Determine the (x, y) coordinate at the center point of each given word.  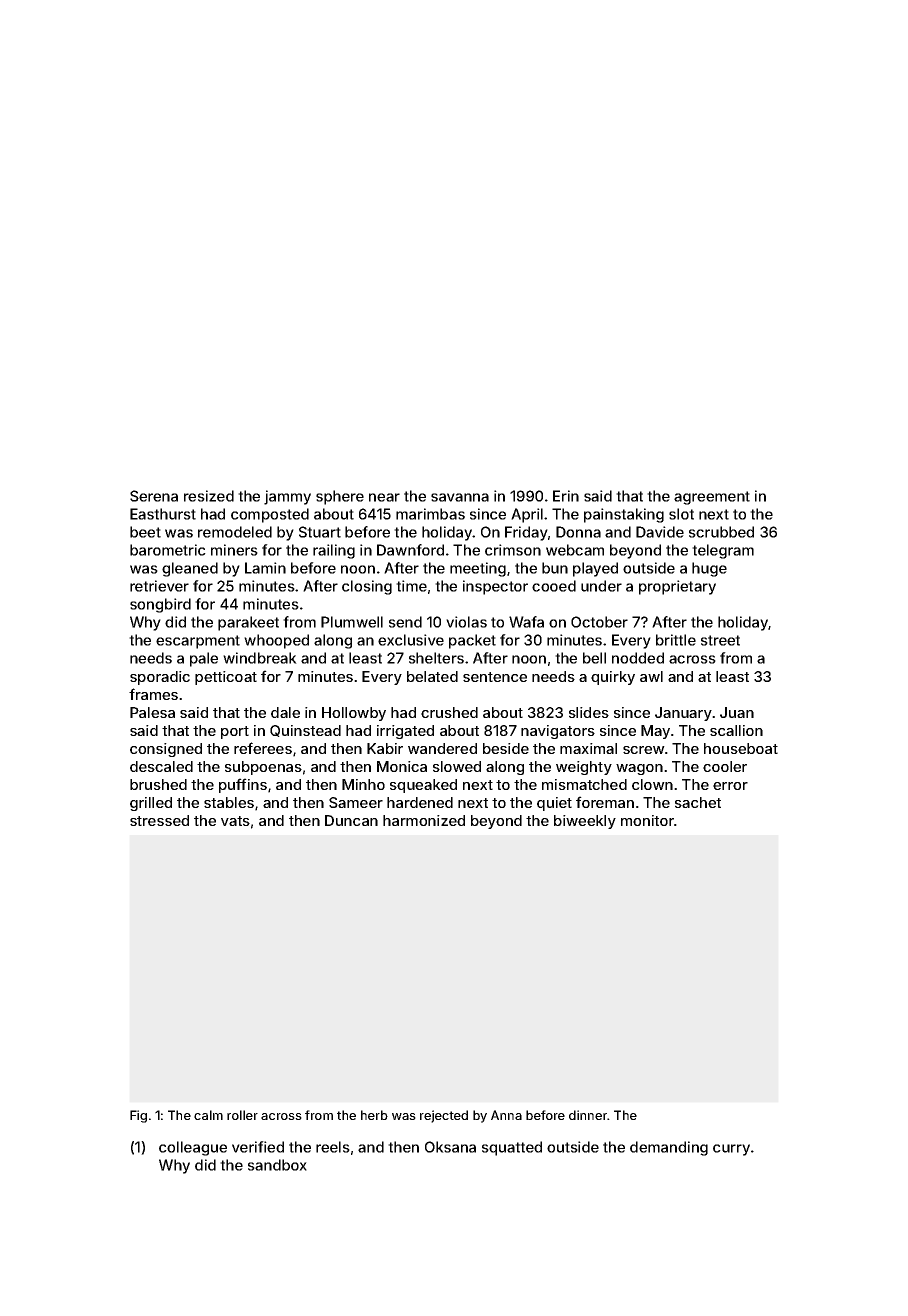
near (384, 497)
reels (333, 1147)
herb (374, 1115)
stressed (159, 820)
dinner (588, 1115)
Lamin (265, 568)
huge (709, 569)
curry (731, 1150)
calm (208, 1115)
